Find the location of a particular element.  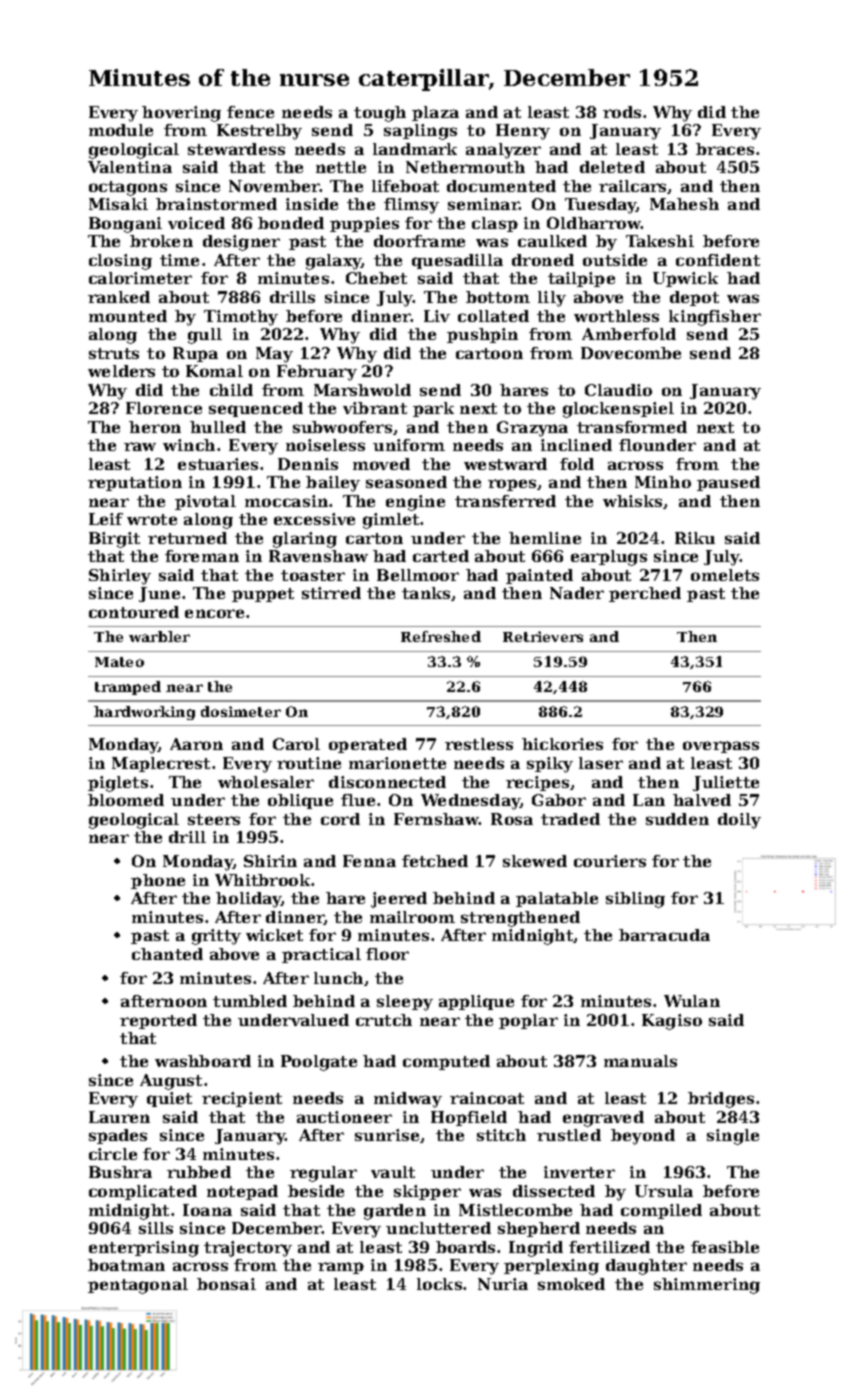

mounted is located at coordinates (128, 316).
